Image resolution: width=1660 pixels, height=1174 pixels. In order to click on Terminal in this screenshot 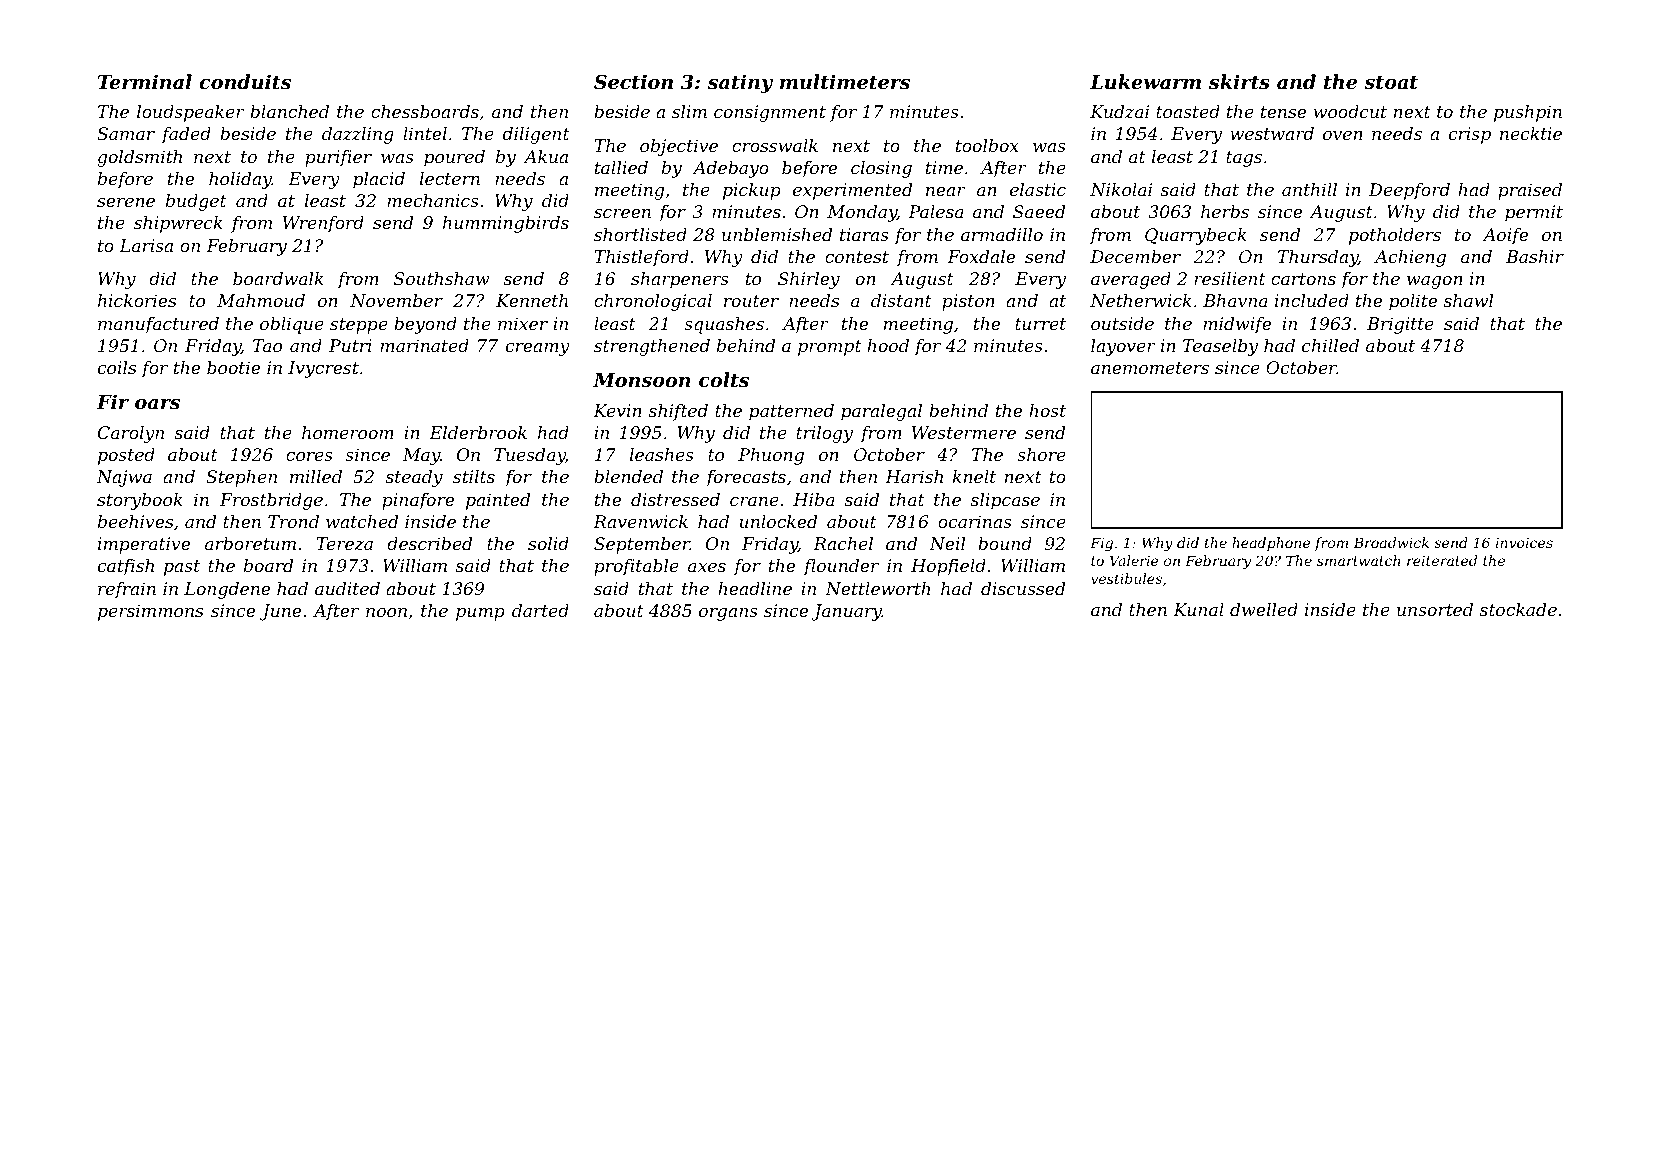, I will do `click(145, 81)`.
